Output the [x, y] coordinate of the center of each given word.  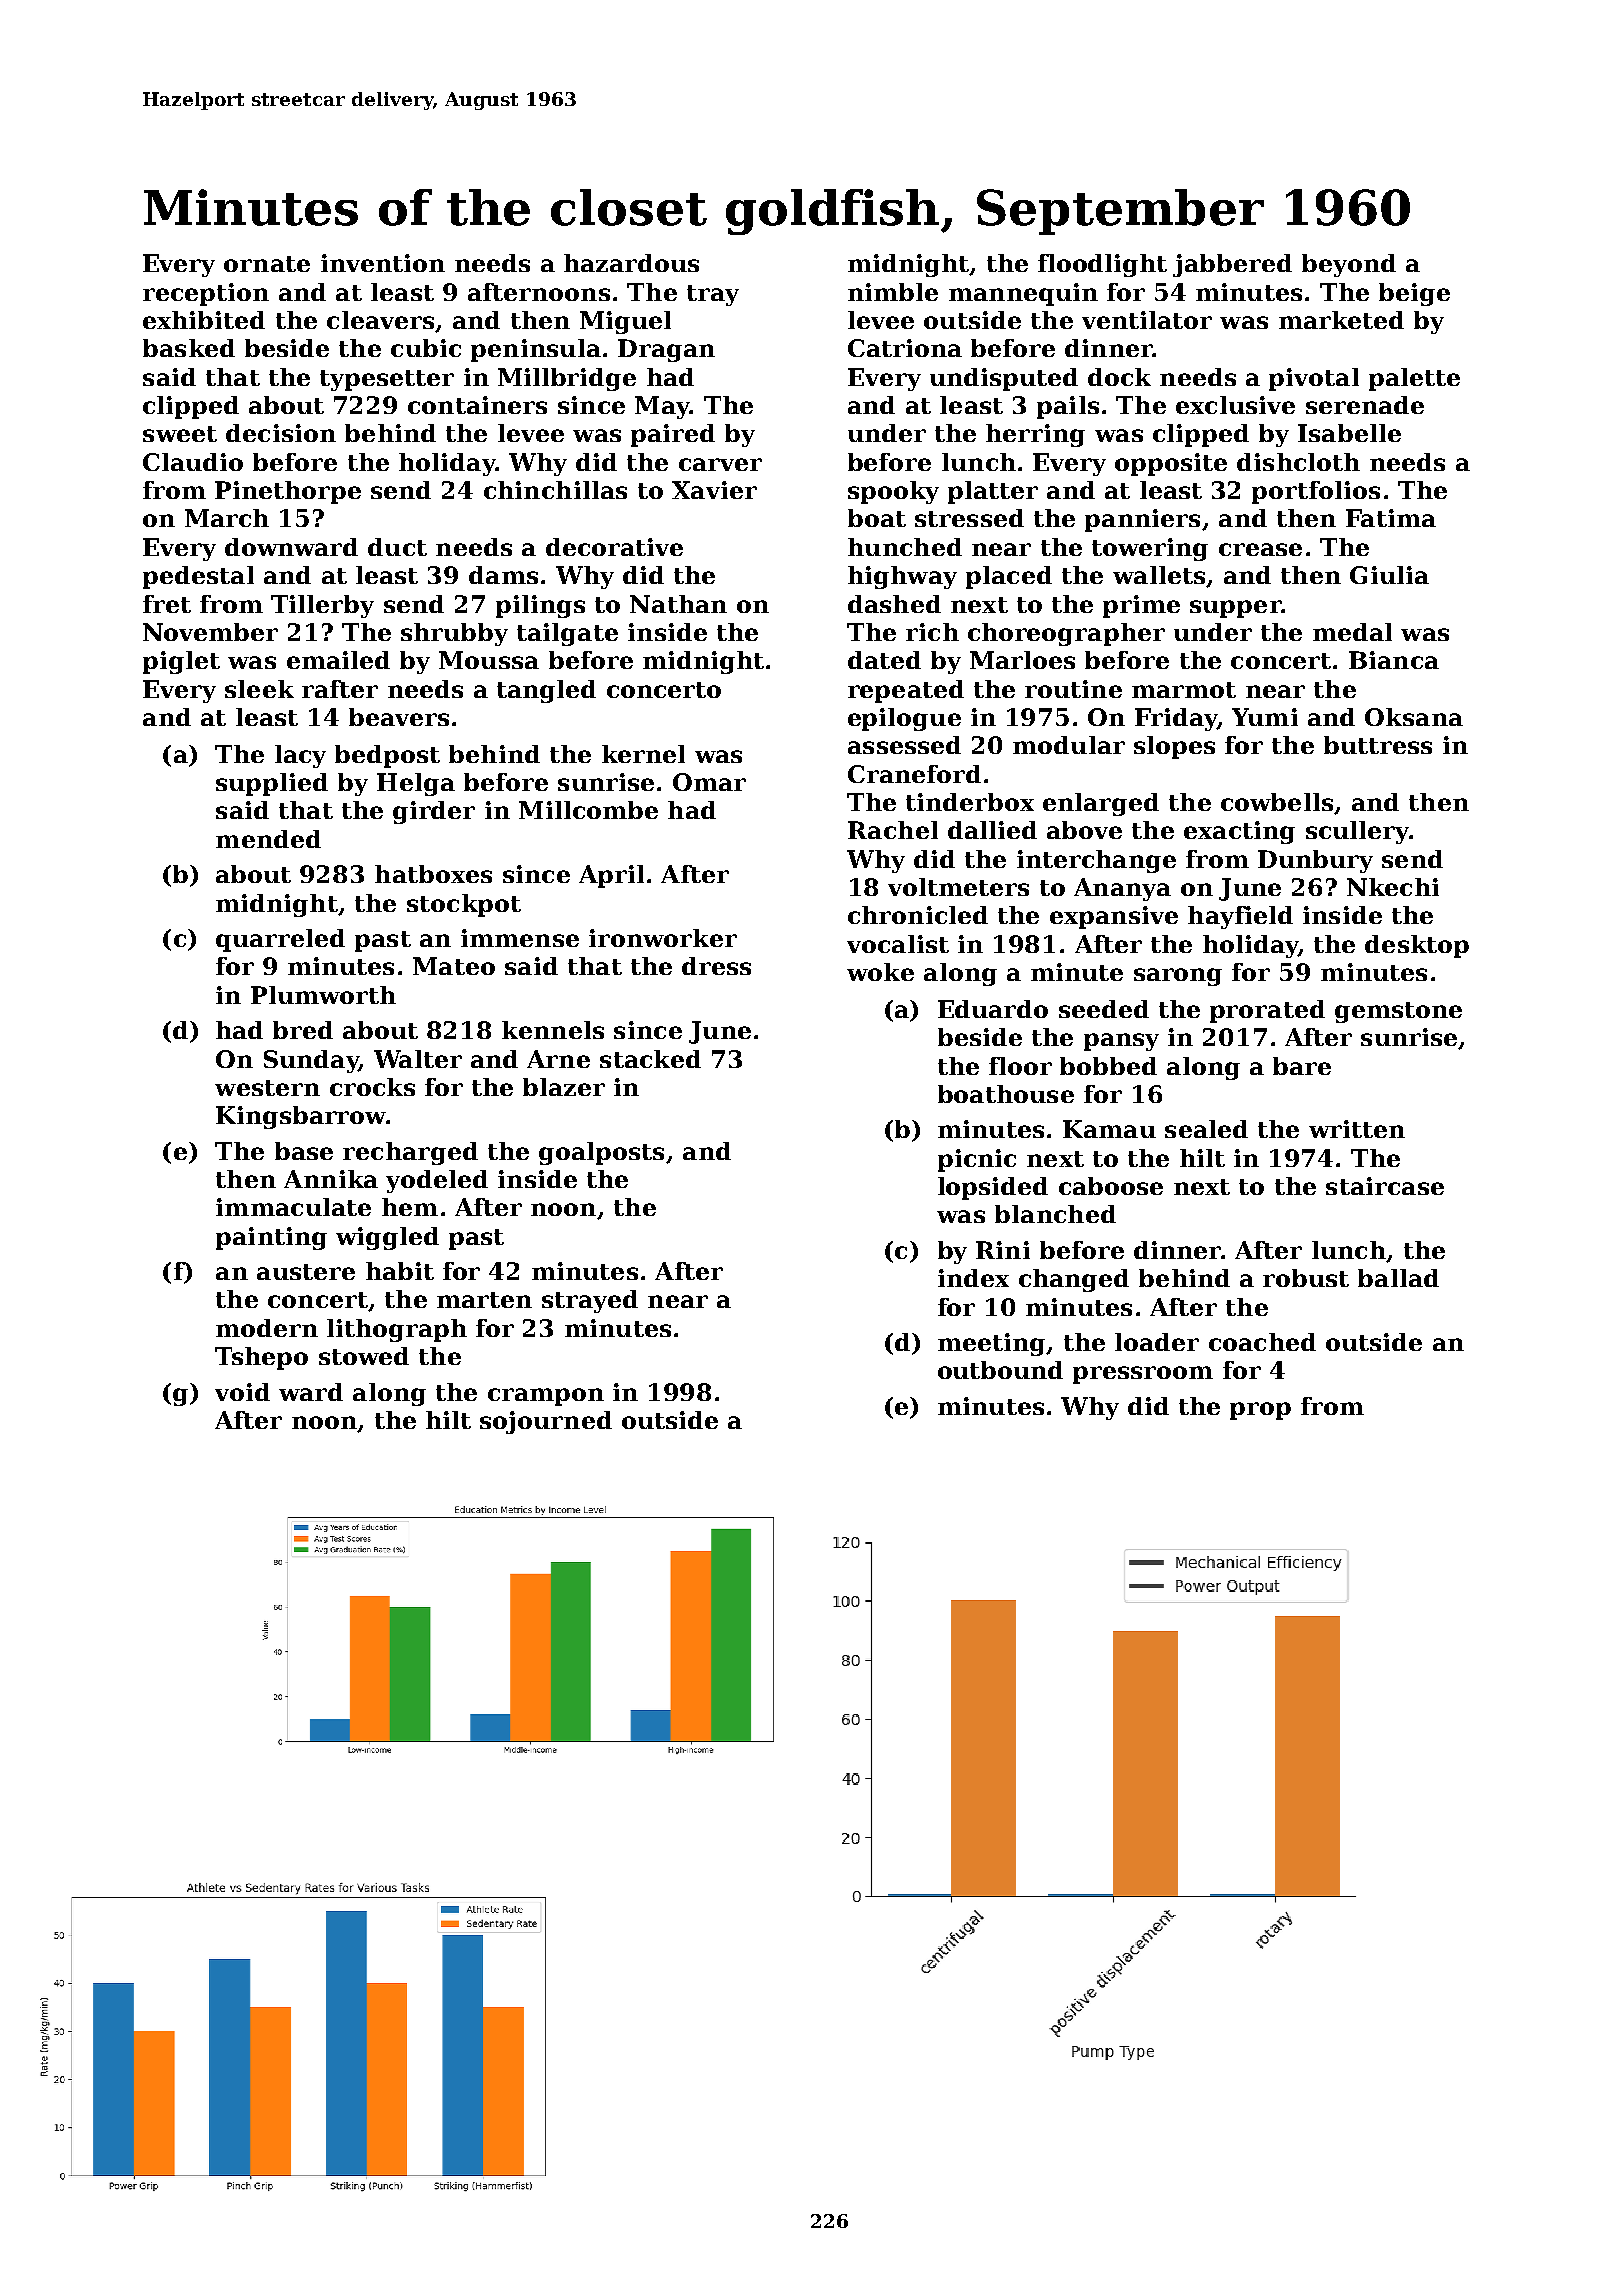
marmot [1184, 690]
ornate [267, 264]
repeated [906, 691]
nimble [893, 292]
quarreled [280, 940]
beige [1414, 294]
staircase [1385, 1186]
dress [716, 966]
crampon [546, 1397]
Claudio [193, 462]
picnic [977, 1160]
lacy [300, 756]
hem [410, 1207]
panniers [1142, 520]
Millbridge [567, 379]
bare [1302, 1066]
